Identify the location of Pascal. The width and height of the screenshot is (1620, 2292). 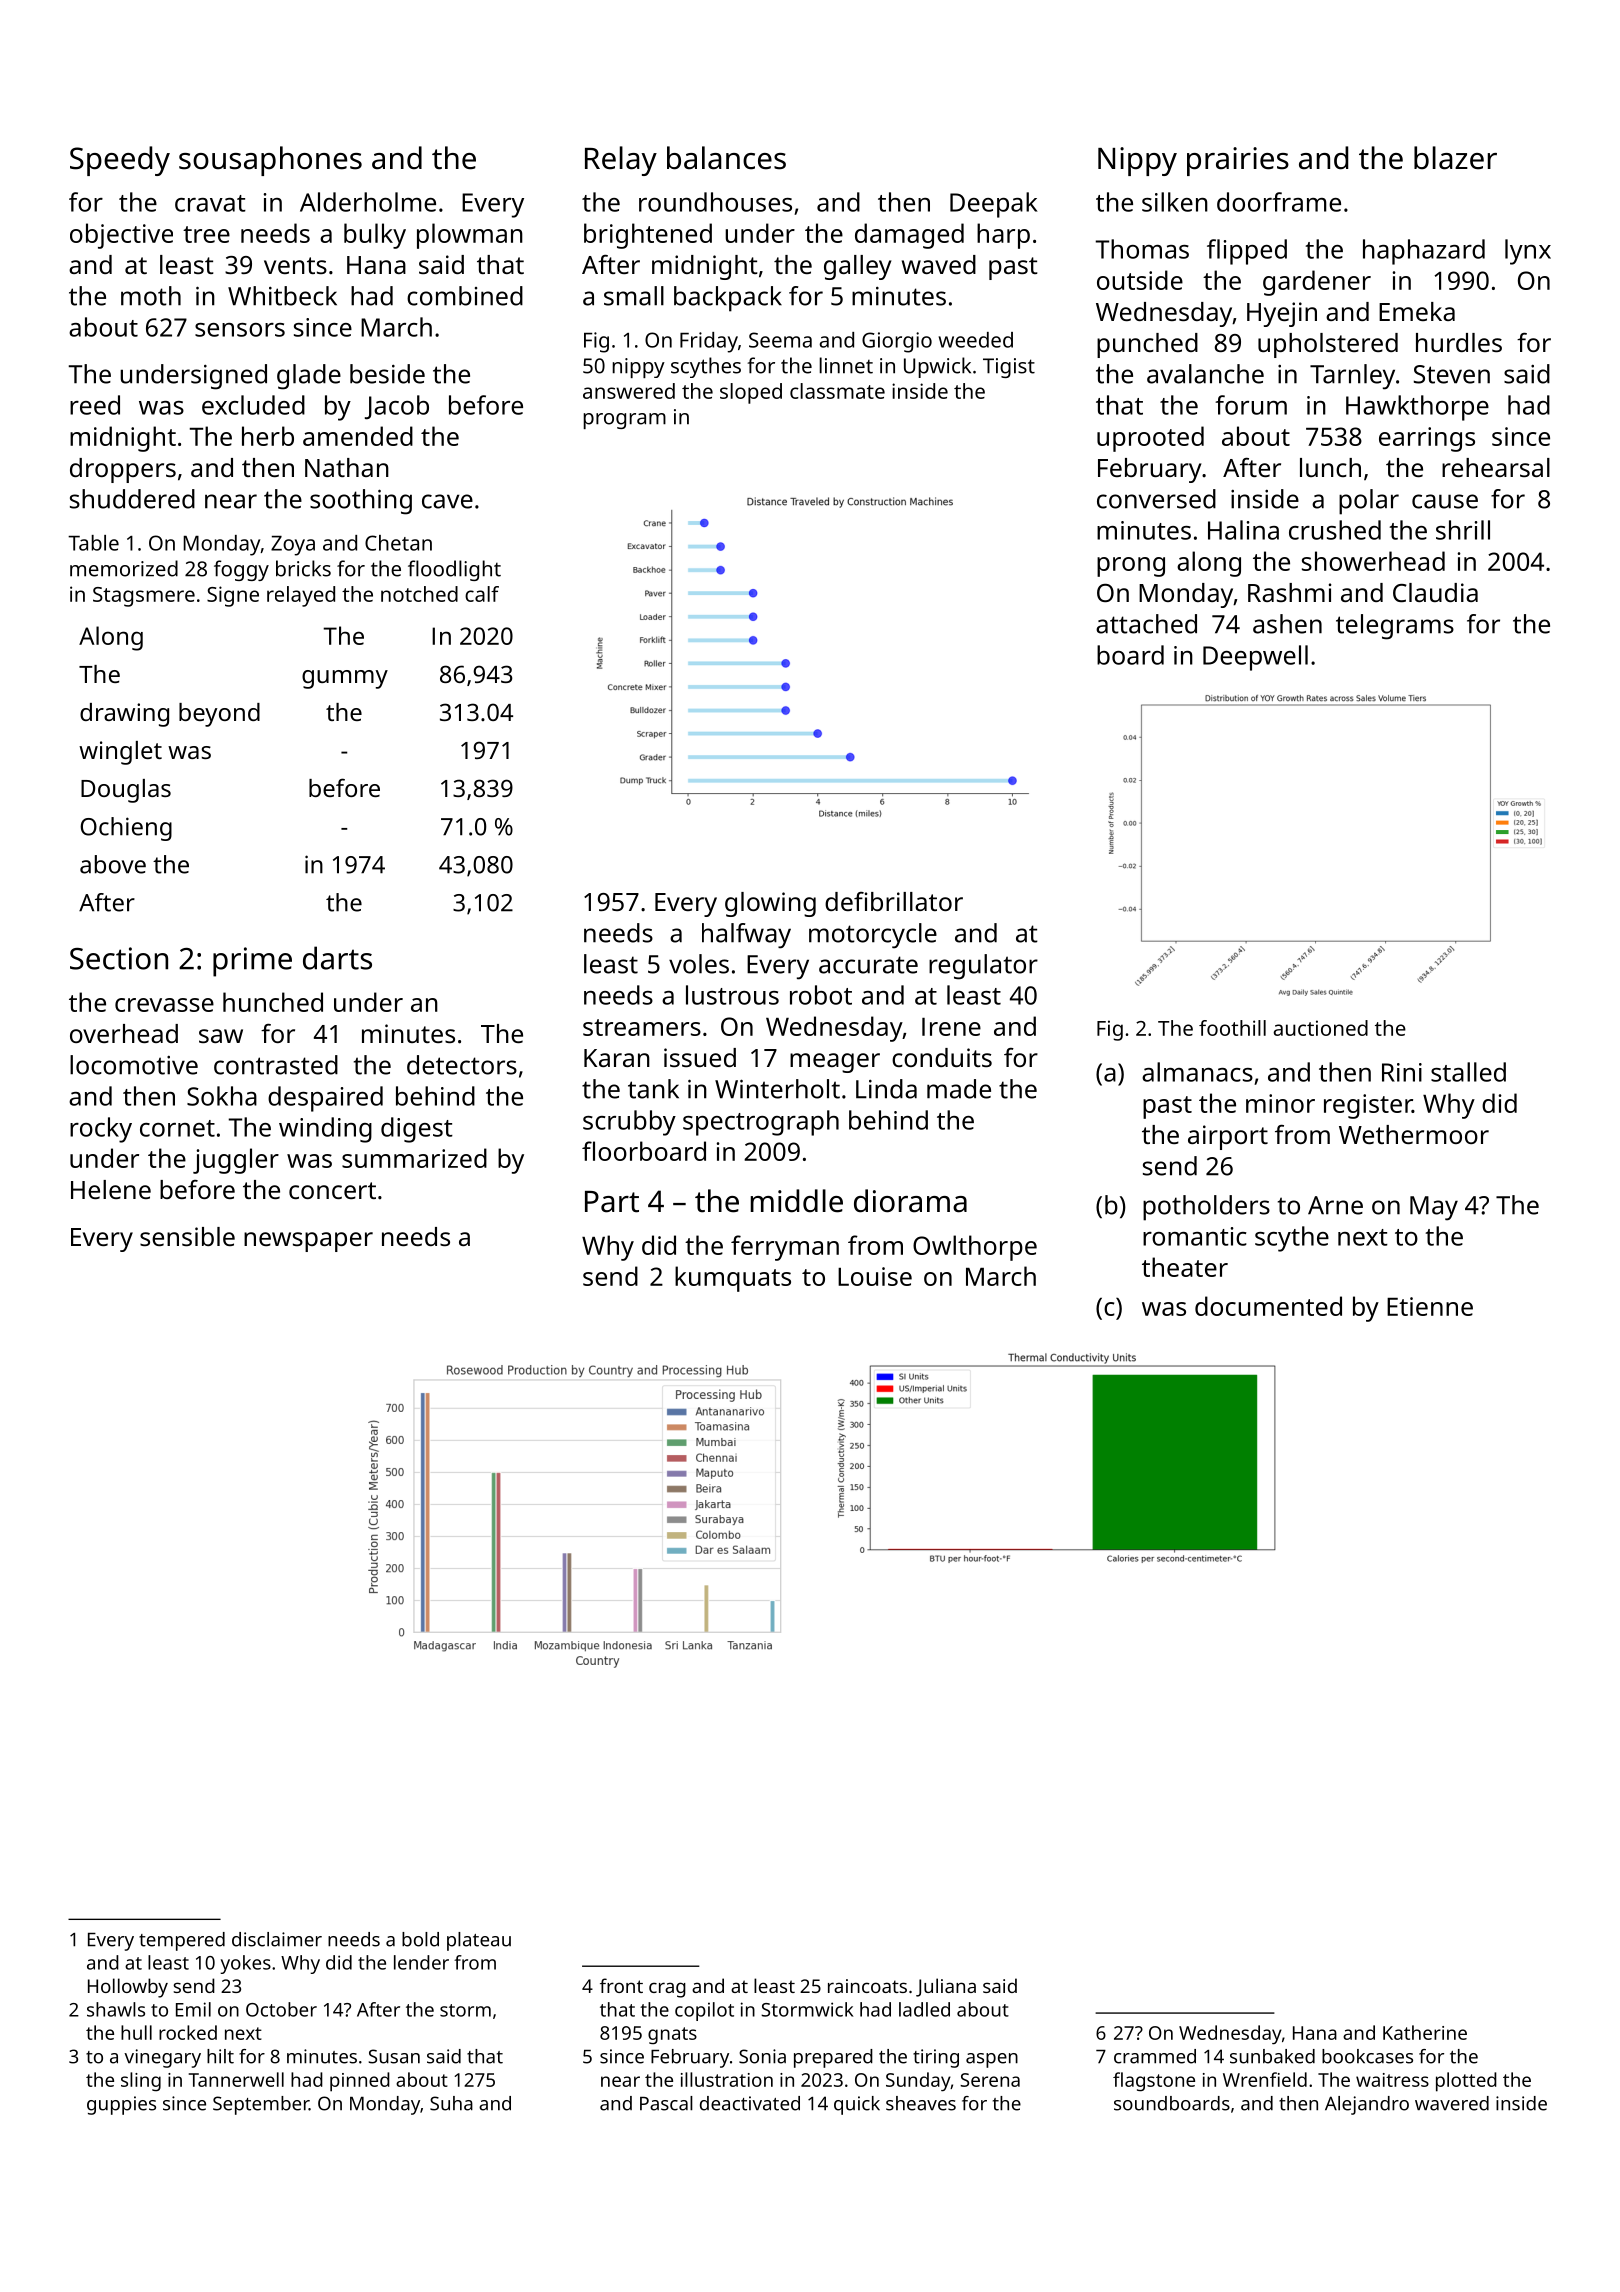
(666, 2103).
